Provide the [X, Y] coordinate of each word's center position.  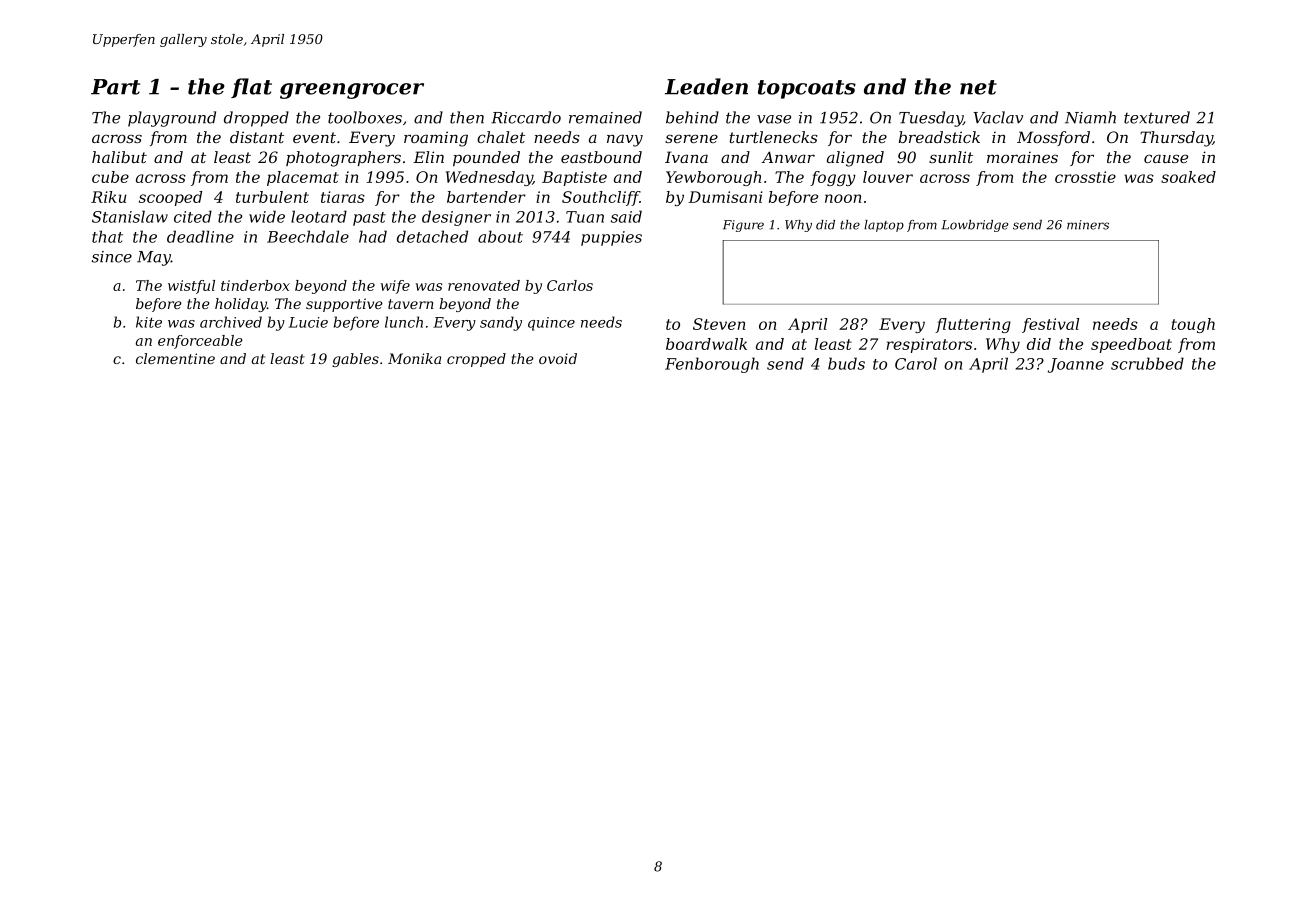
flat [251, 88]
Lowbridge [975, 226]
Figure [743, 226]
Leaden [706, 86]
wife [395, 287]
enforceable [200, 342]
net [978, 87]
